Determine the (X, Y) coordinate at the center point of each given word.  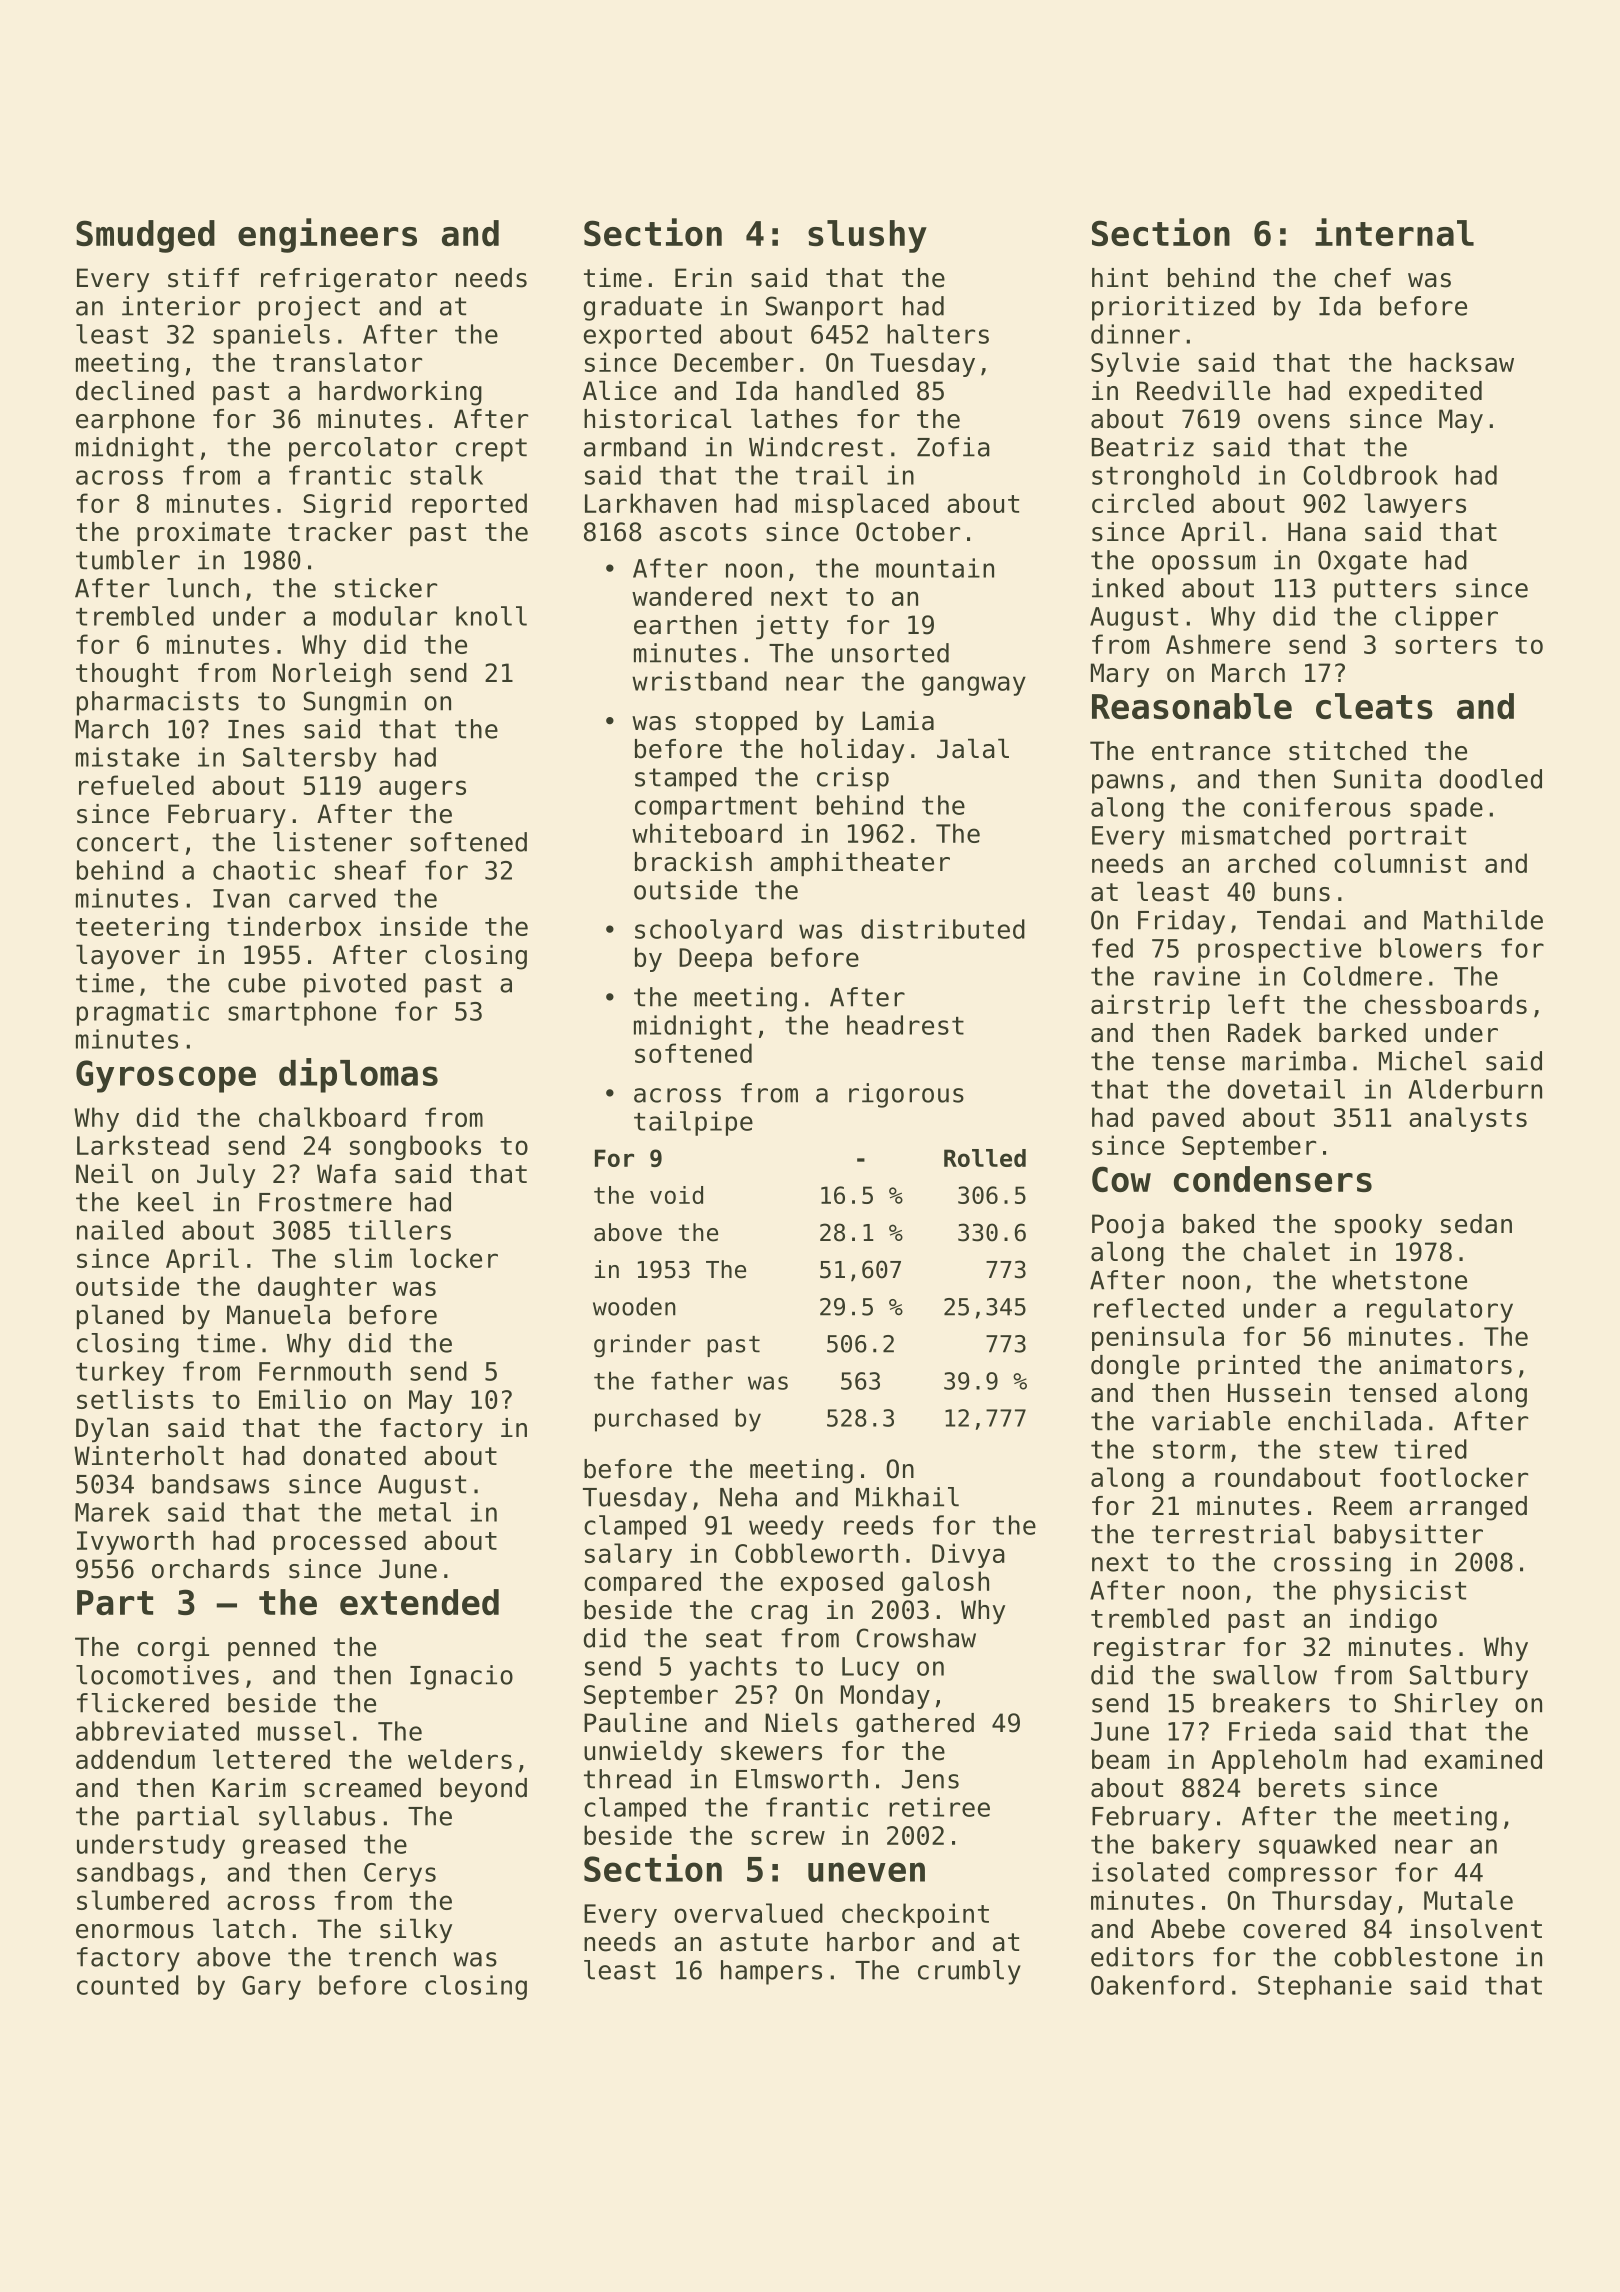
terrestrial (1233, 1534)
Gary (271, 1988)
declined (135, 390)
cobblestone (1416, 1957)
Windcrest (816, 447)
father (692, 1380)
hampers (771, 1972)
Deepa (715, 960)
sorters (1446, 645)
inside (423, 926)
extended (419, 1602)
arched (1271, 863)
